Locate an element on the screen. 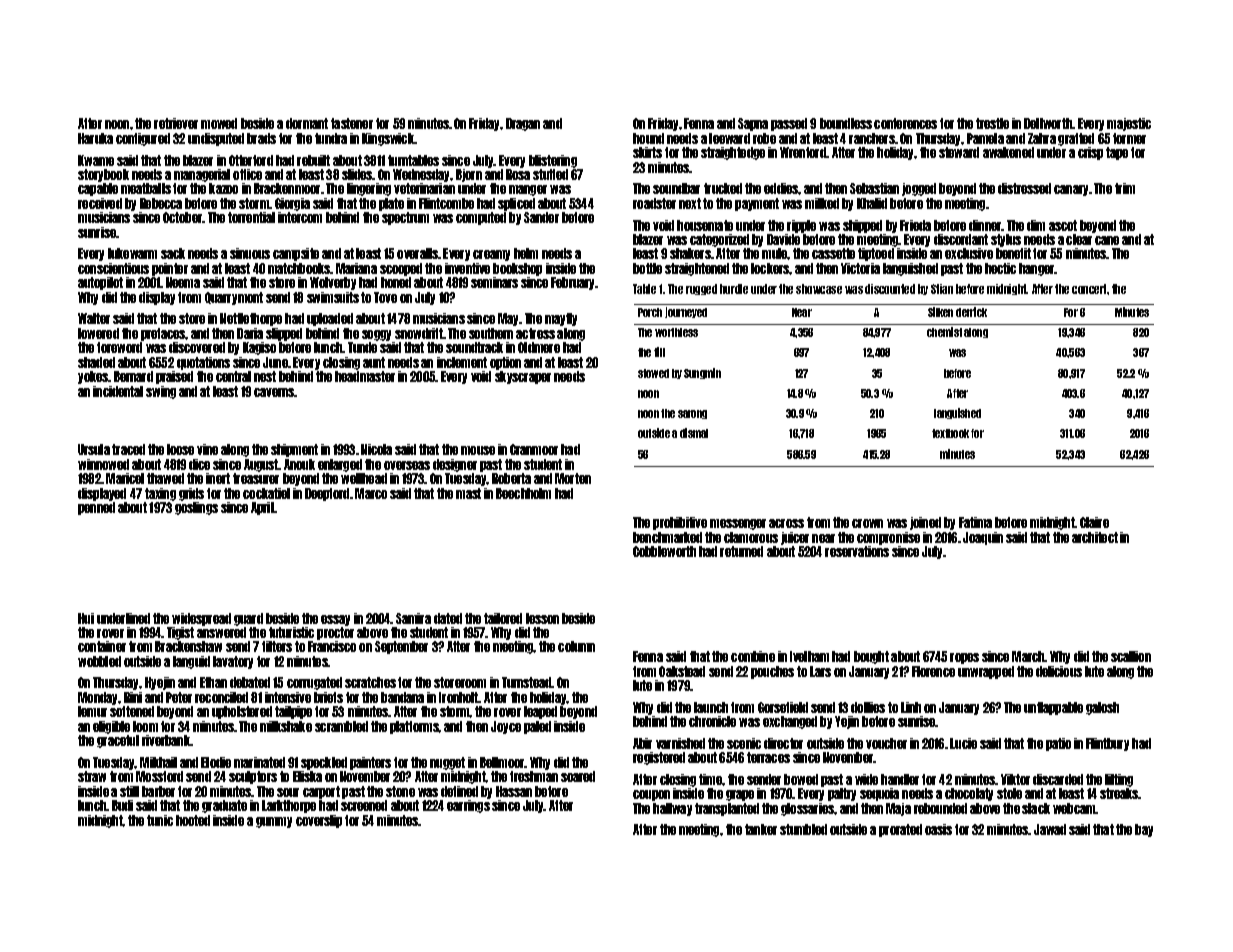 The width and height of the screenshot is (1233, 952). conferences is located at coordinates (905, 123).
